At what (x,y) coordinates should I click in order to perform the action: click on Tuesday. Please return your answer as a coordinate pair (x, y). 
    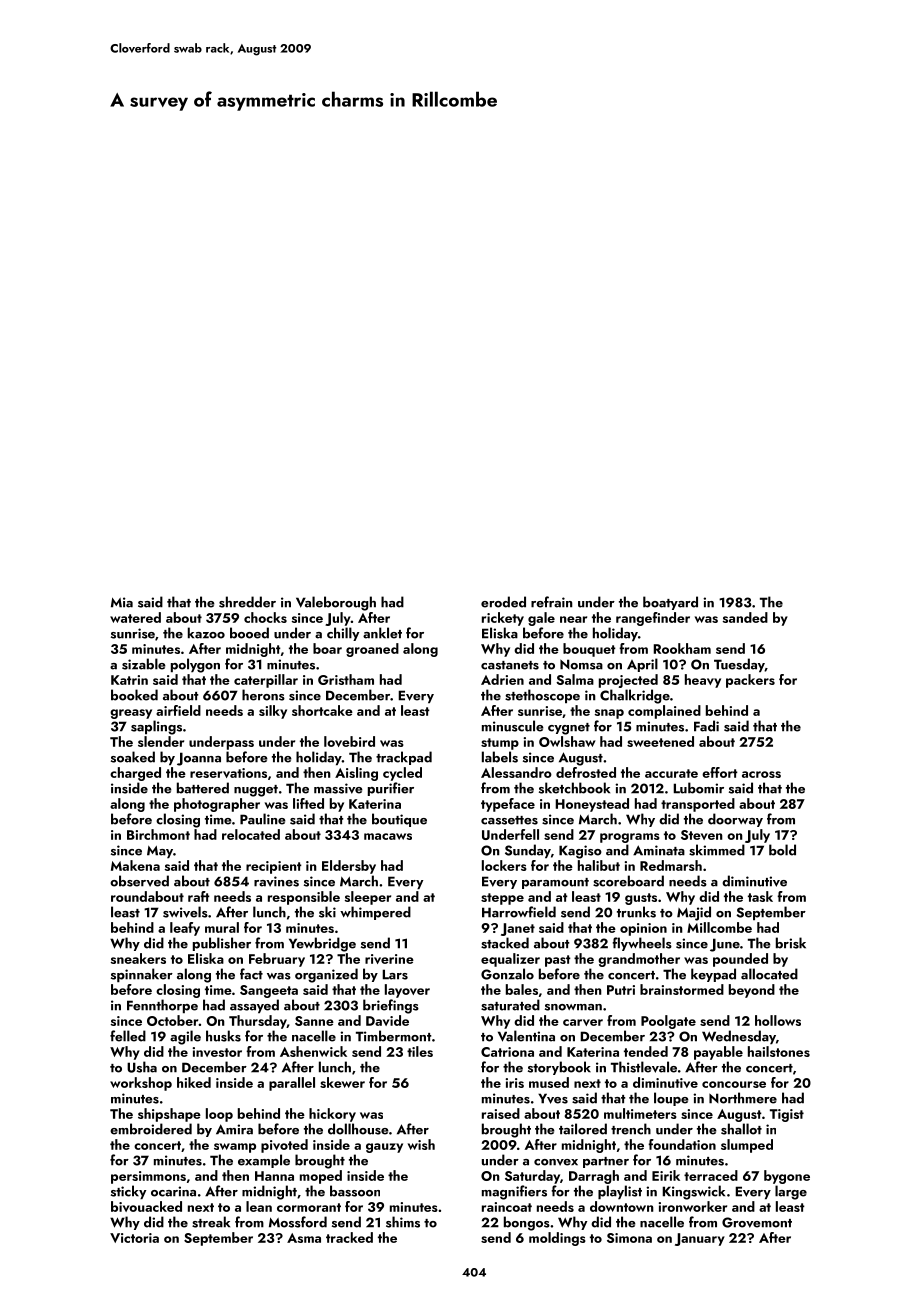
    Looking at the image, I should click on (739, 665).
